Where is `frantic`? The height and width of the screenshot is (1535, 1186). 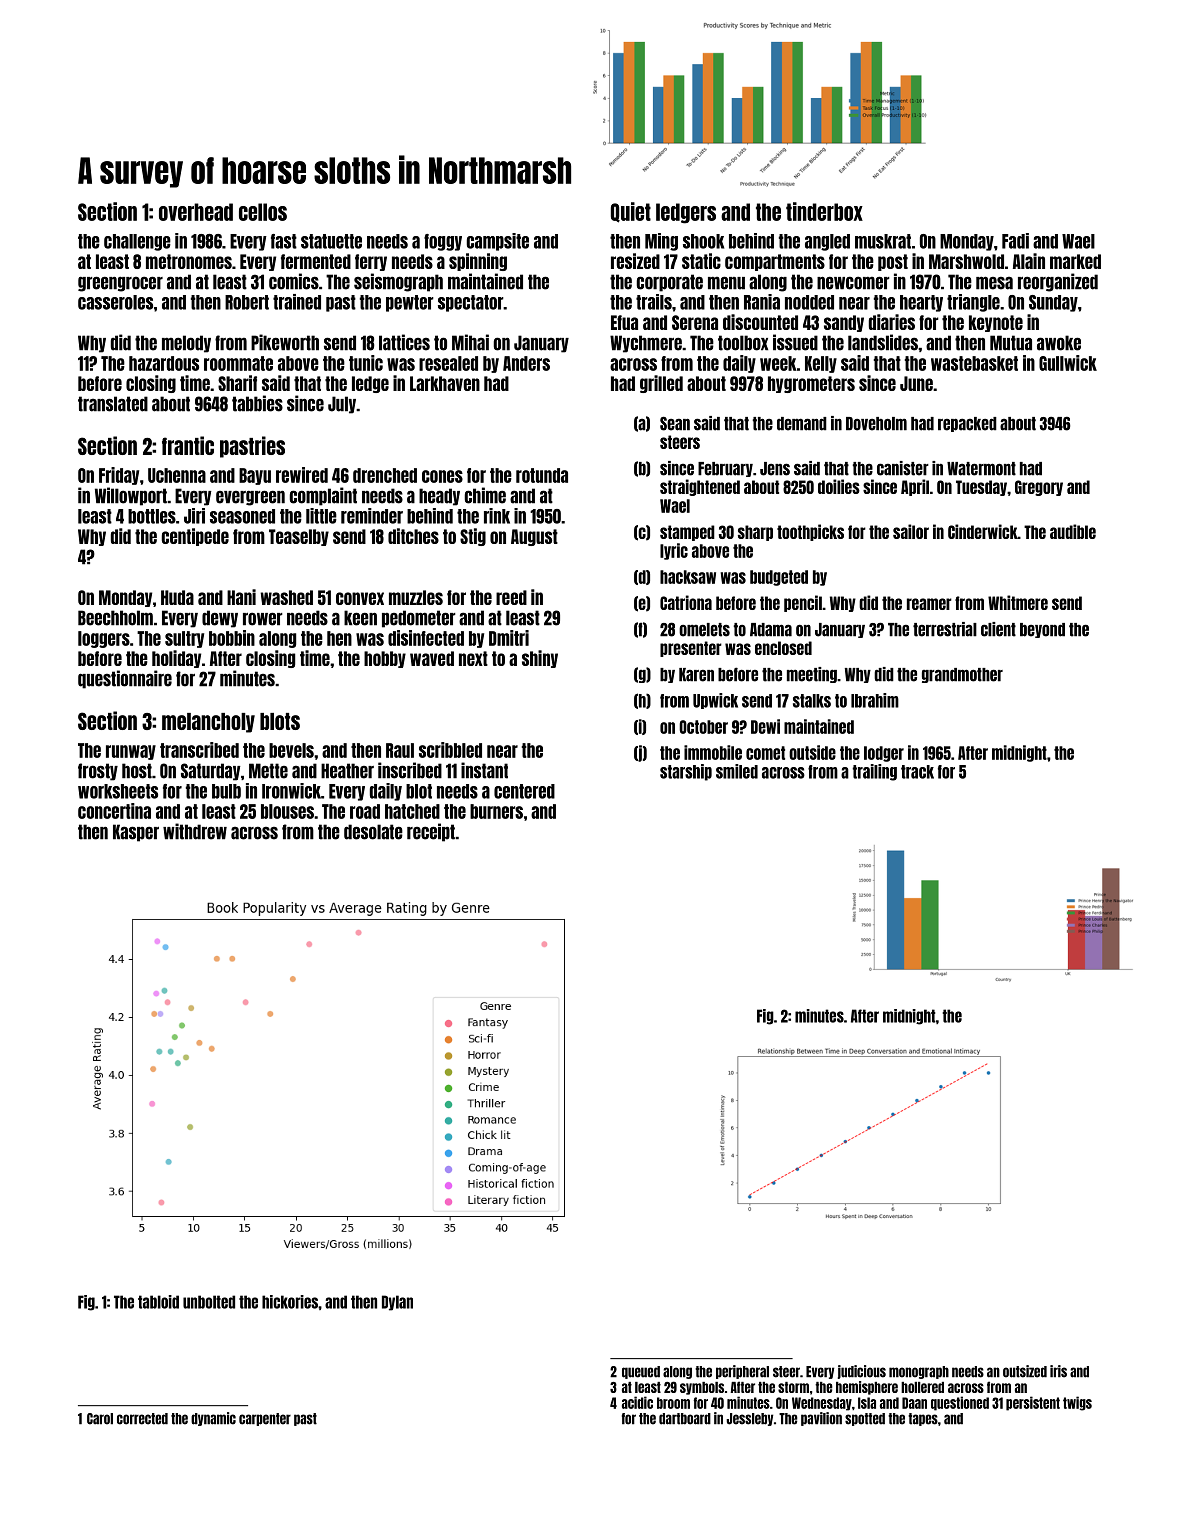
frantic is located at coordinates (188, 445).
